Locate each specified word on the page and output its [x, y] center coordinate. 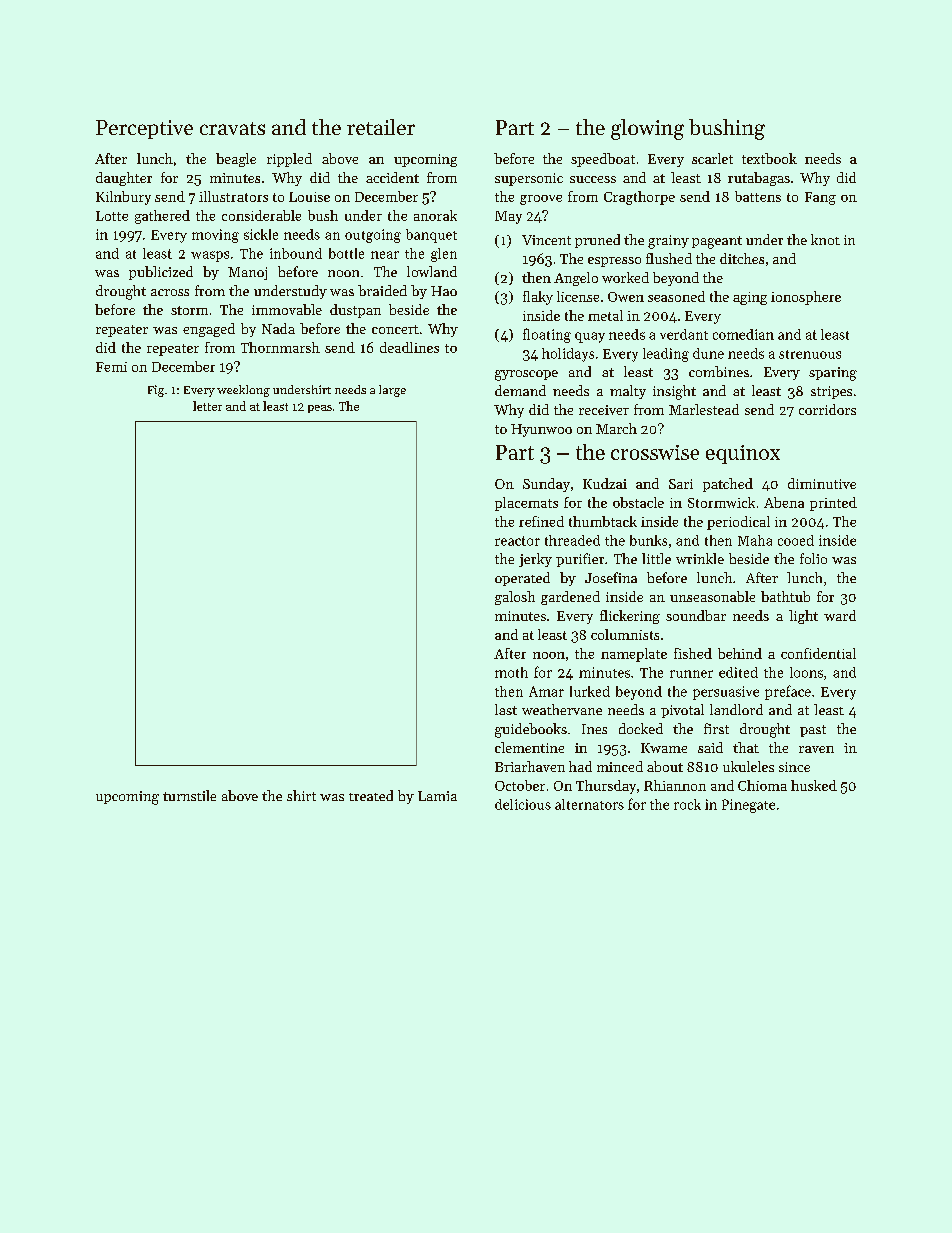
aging [750, 298]
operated [522, 579]
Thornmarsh [280, 347]
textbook [769, 158]
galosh [515, 598]
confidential [818, 653]
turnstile [189, 795]
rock [687, 804]
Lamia [437, 796]
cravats [232, 128]
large [392, 391]
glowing [647, 129]
